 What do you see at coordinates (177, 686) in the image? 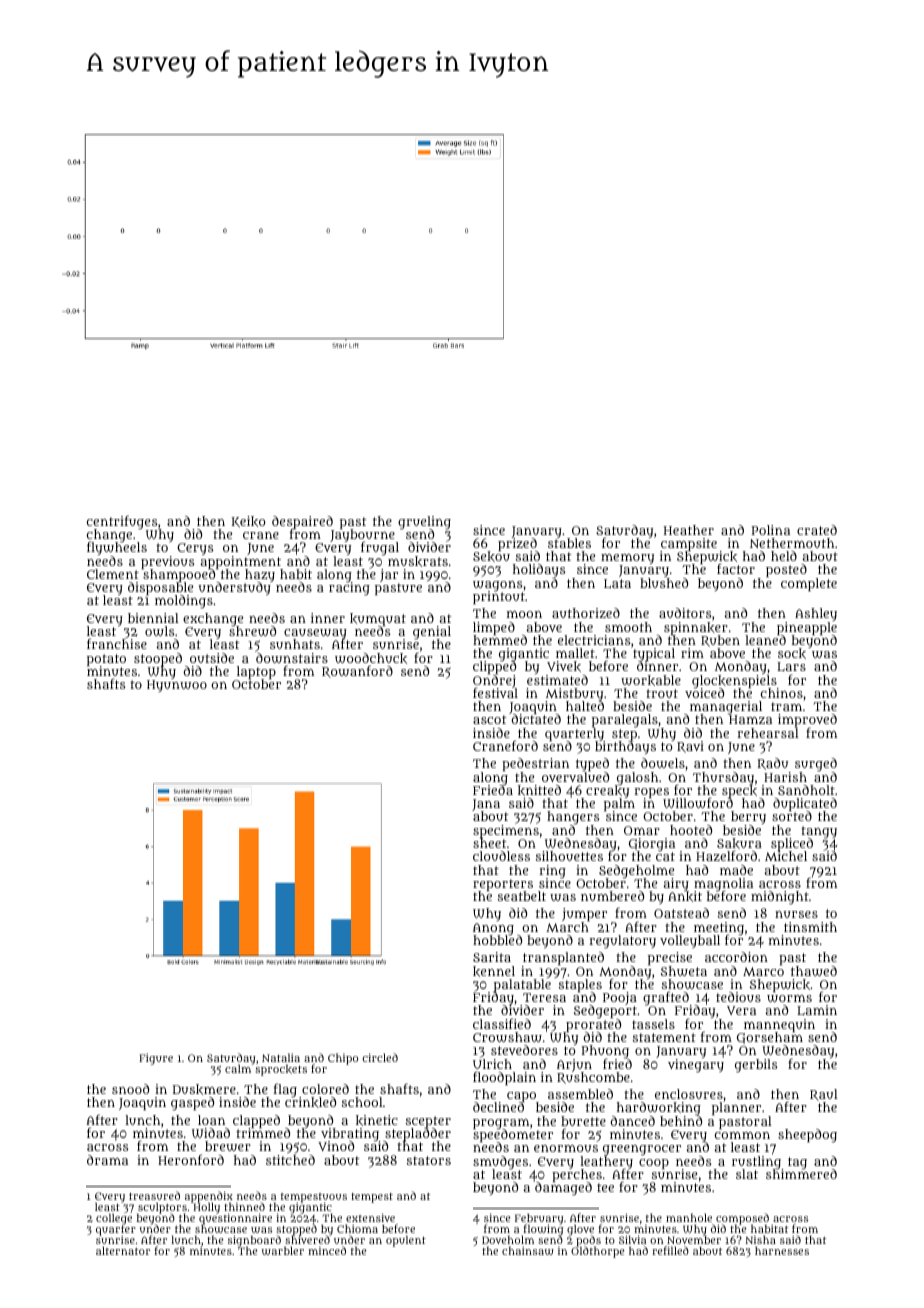
I see `Hyunwoo` at bounding box center [177, 686].
